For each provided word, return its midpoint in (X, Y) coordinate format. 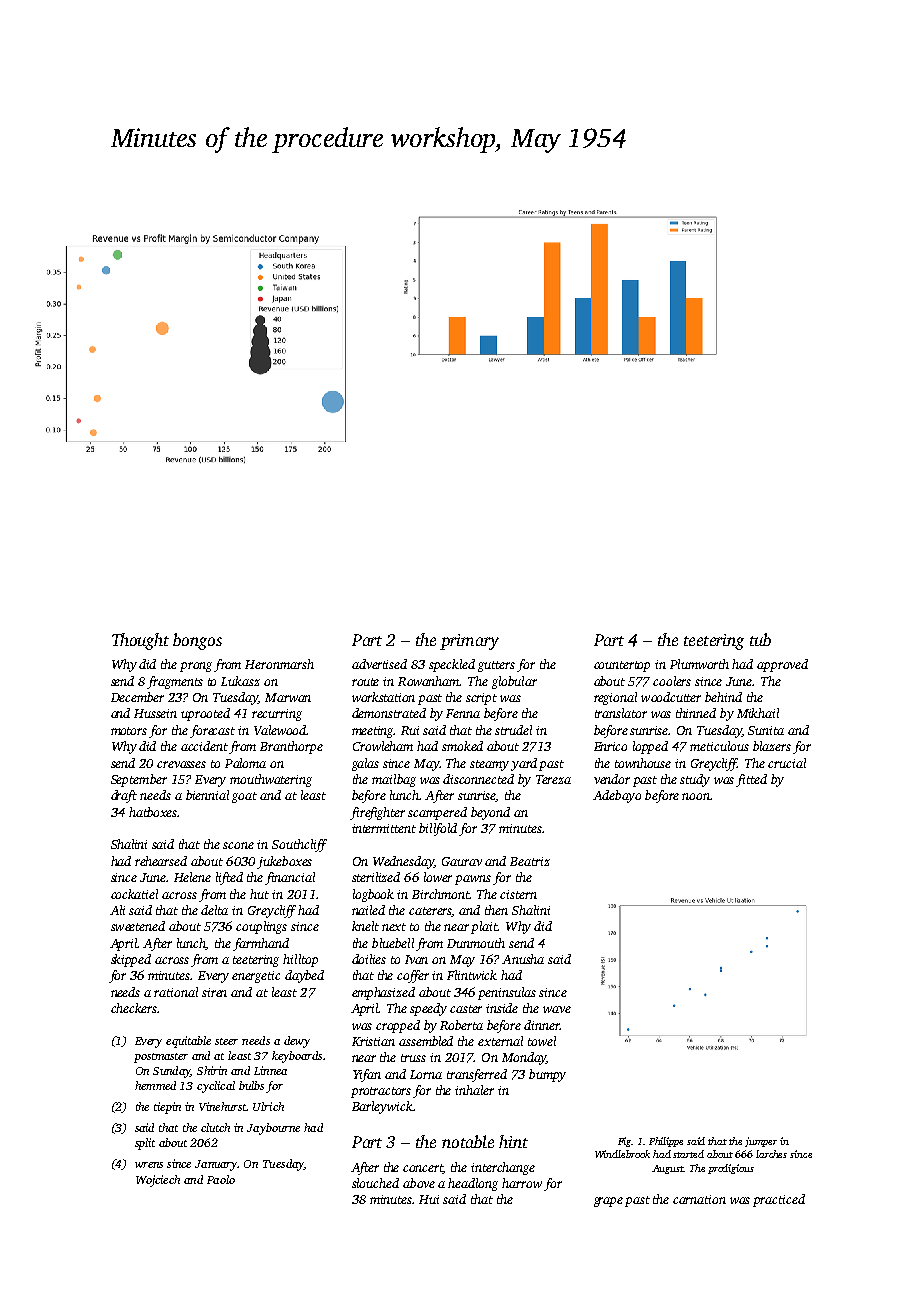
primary (469, 642)
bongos (197, 641)
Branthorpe (291, 747)
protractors (381, 1092)
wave (557, 1009)
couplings (261, 927)
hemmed (155, 1085)
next (394, 927)
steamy (489, 765)
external (500, 1041)
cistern (518, 894)
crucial (787, 763)
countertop (622, 666)
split (145, 1144)
